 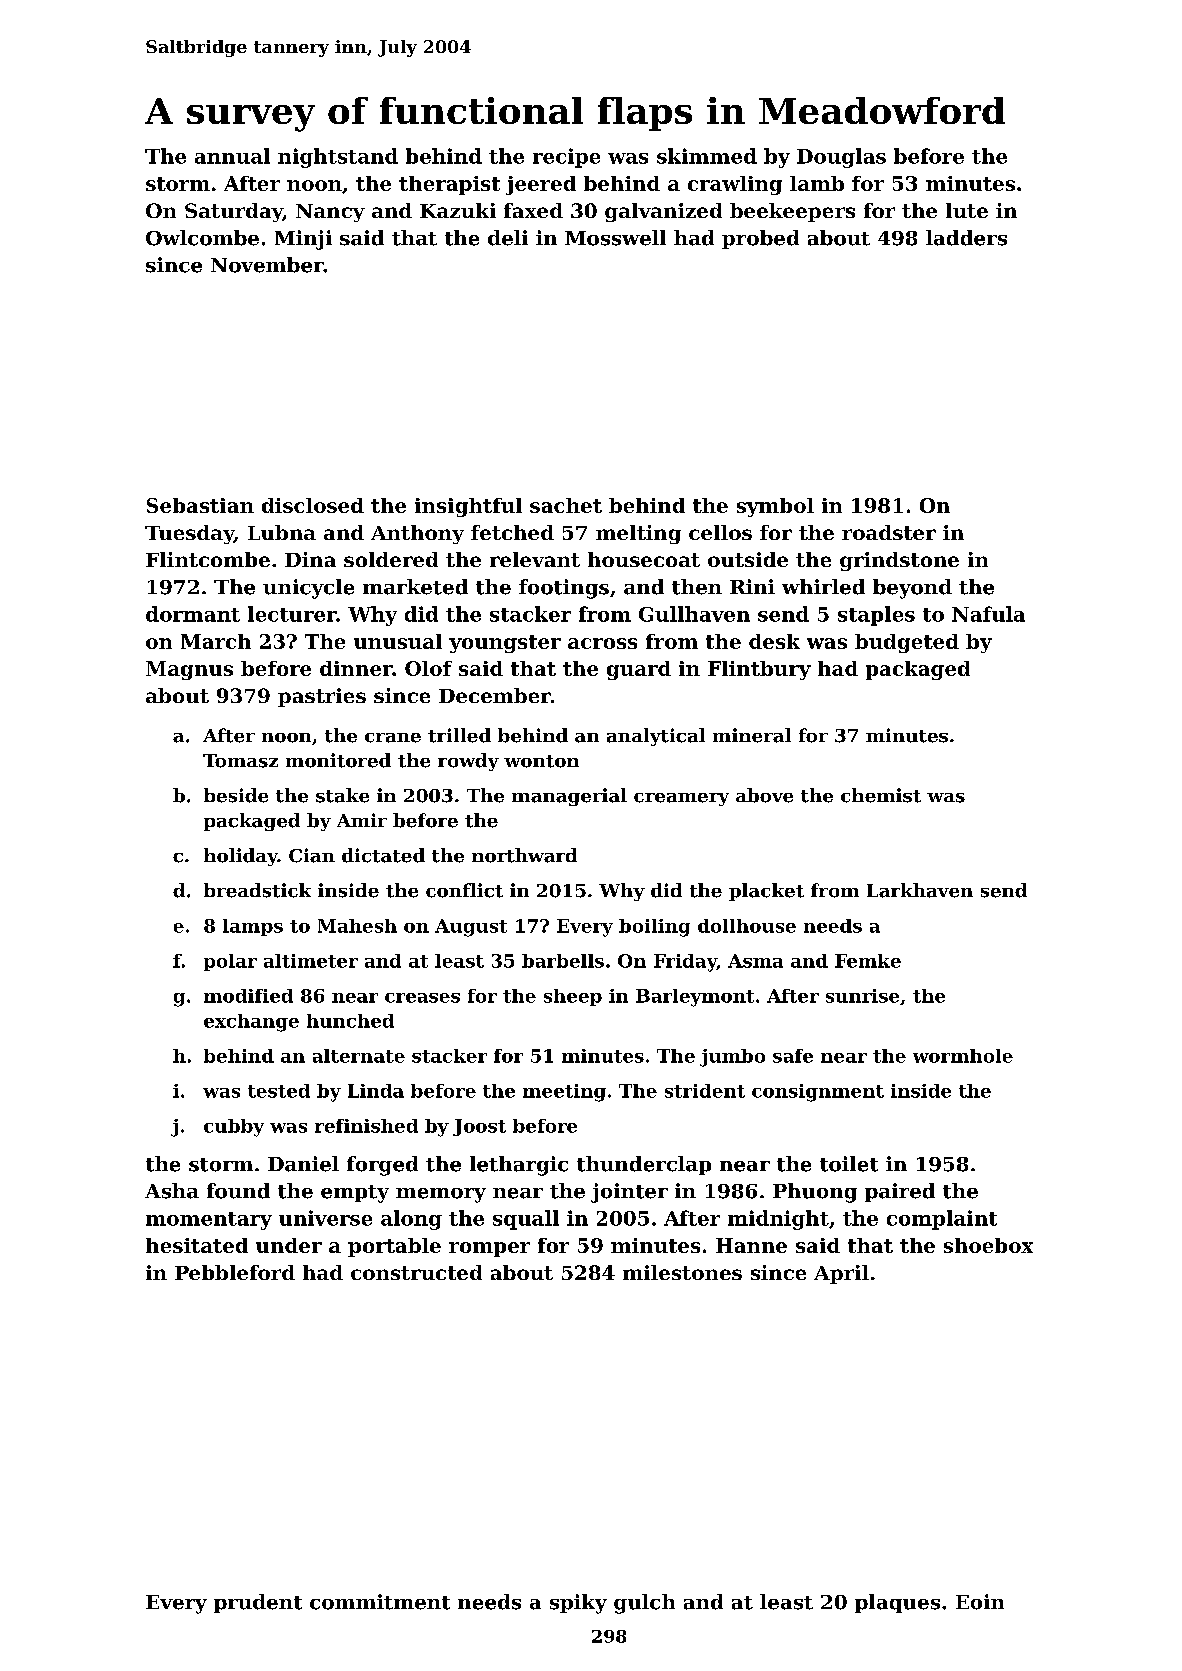 I want to click on lute, so click(x=967, y=210).
